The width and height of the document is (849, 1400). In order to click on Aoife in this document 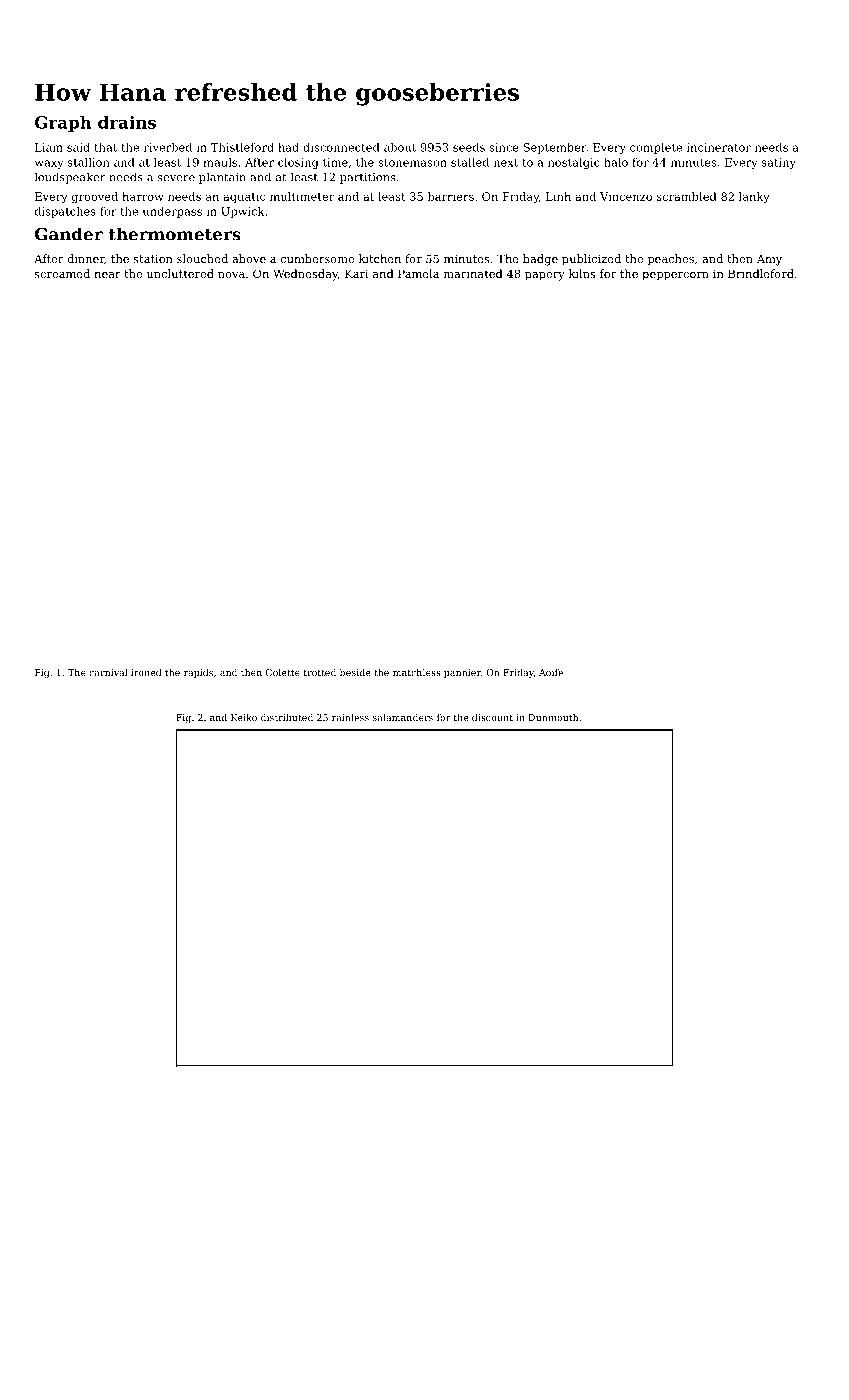, I will do `click(551, 672)`.
